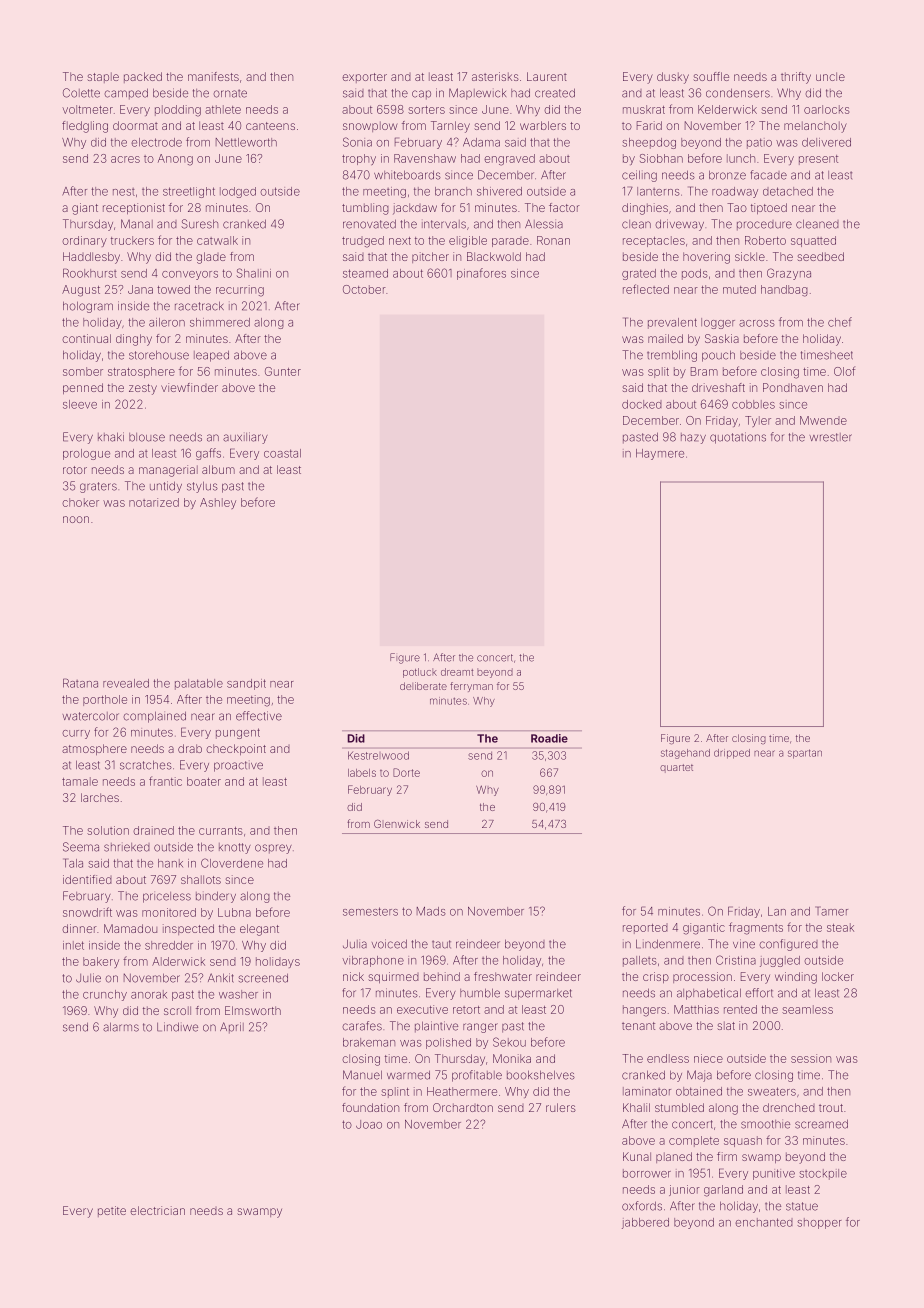 This screenshot has height=1308, width=924. I want to click on coastal, so click(282, 453).
